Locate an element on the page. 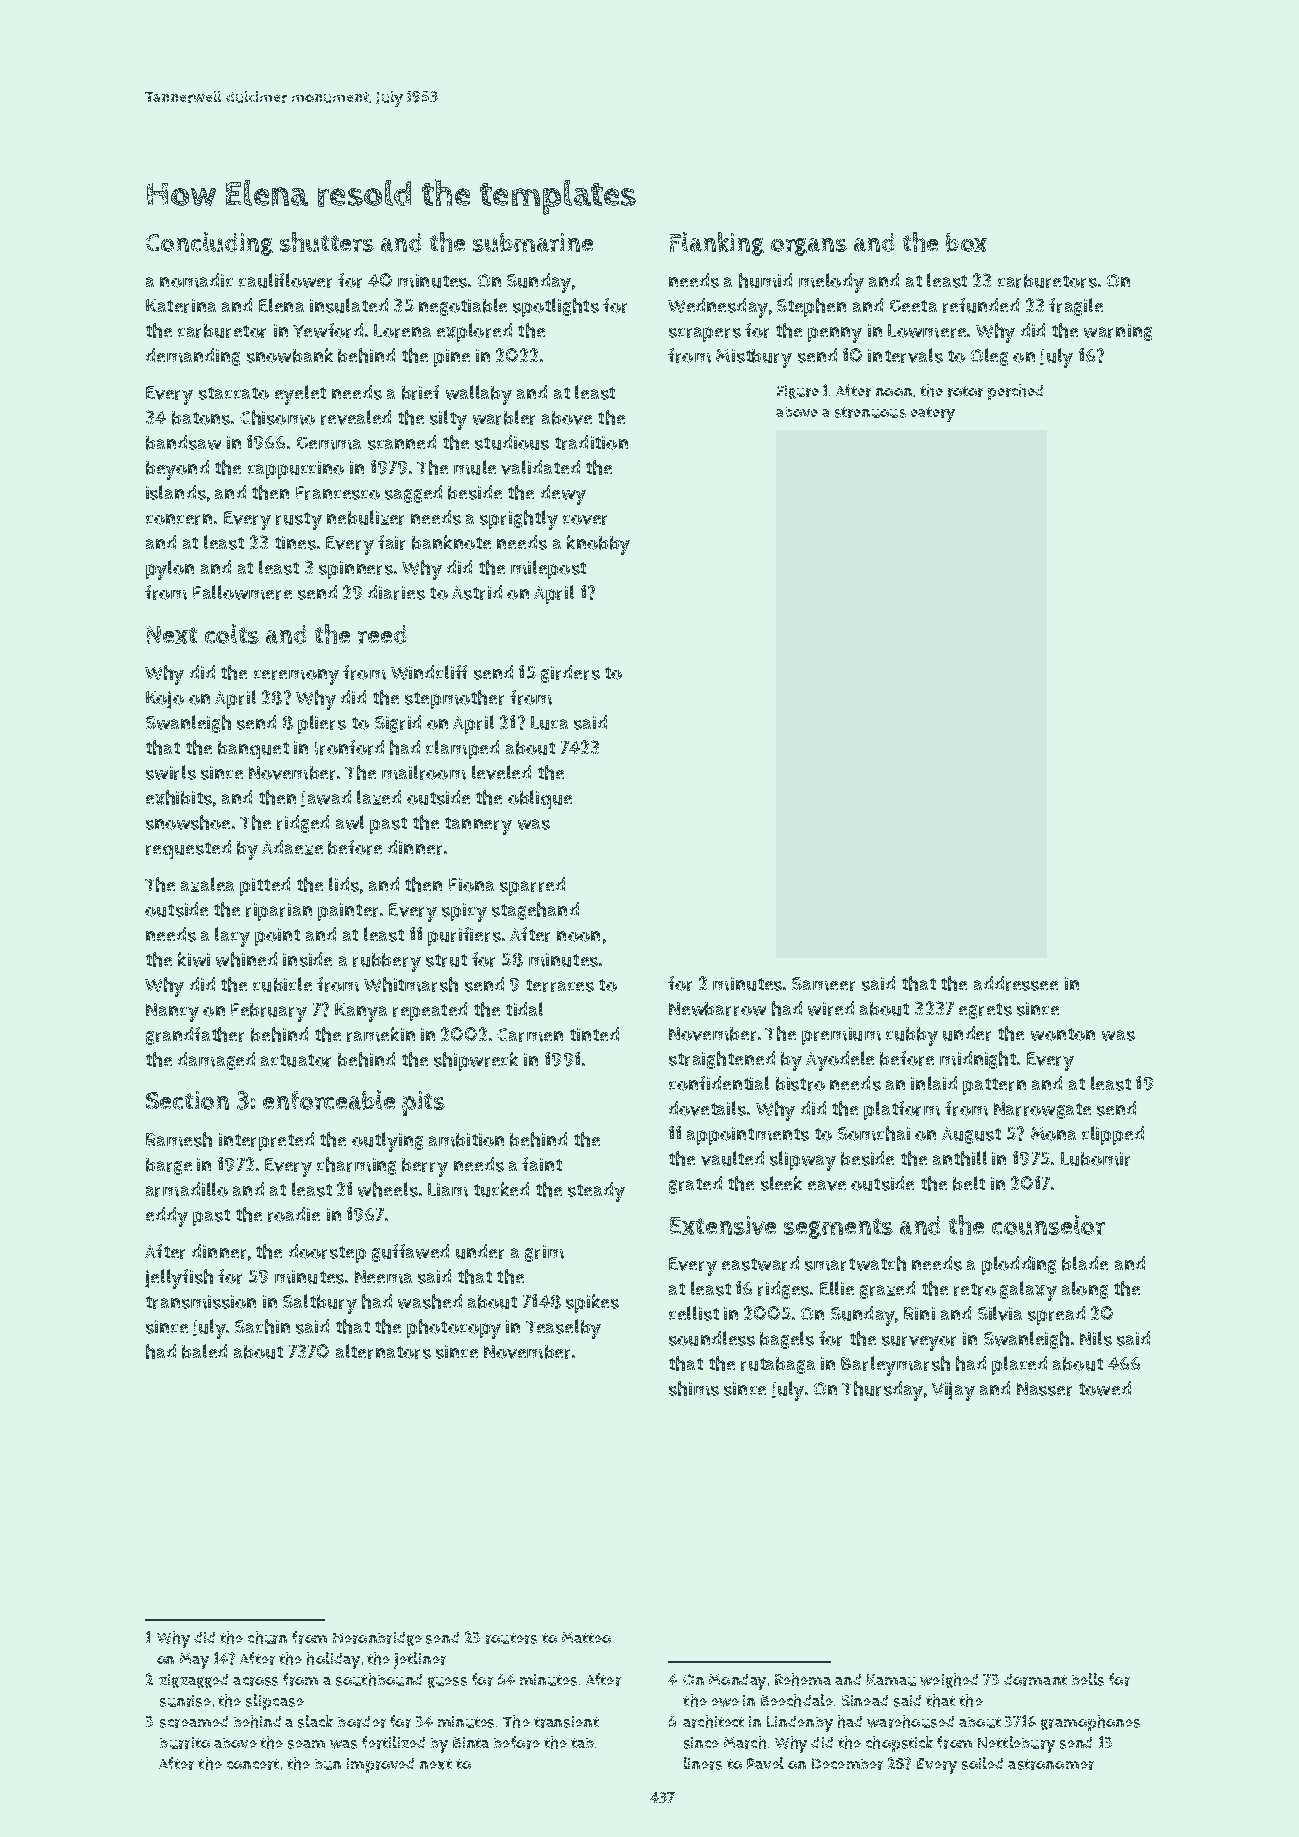  pliers is located at coordinates (322, 724).
